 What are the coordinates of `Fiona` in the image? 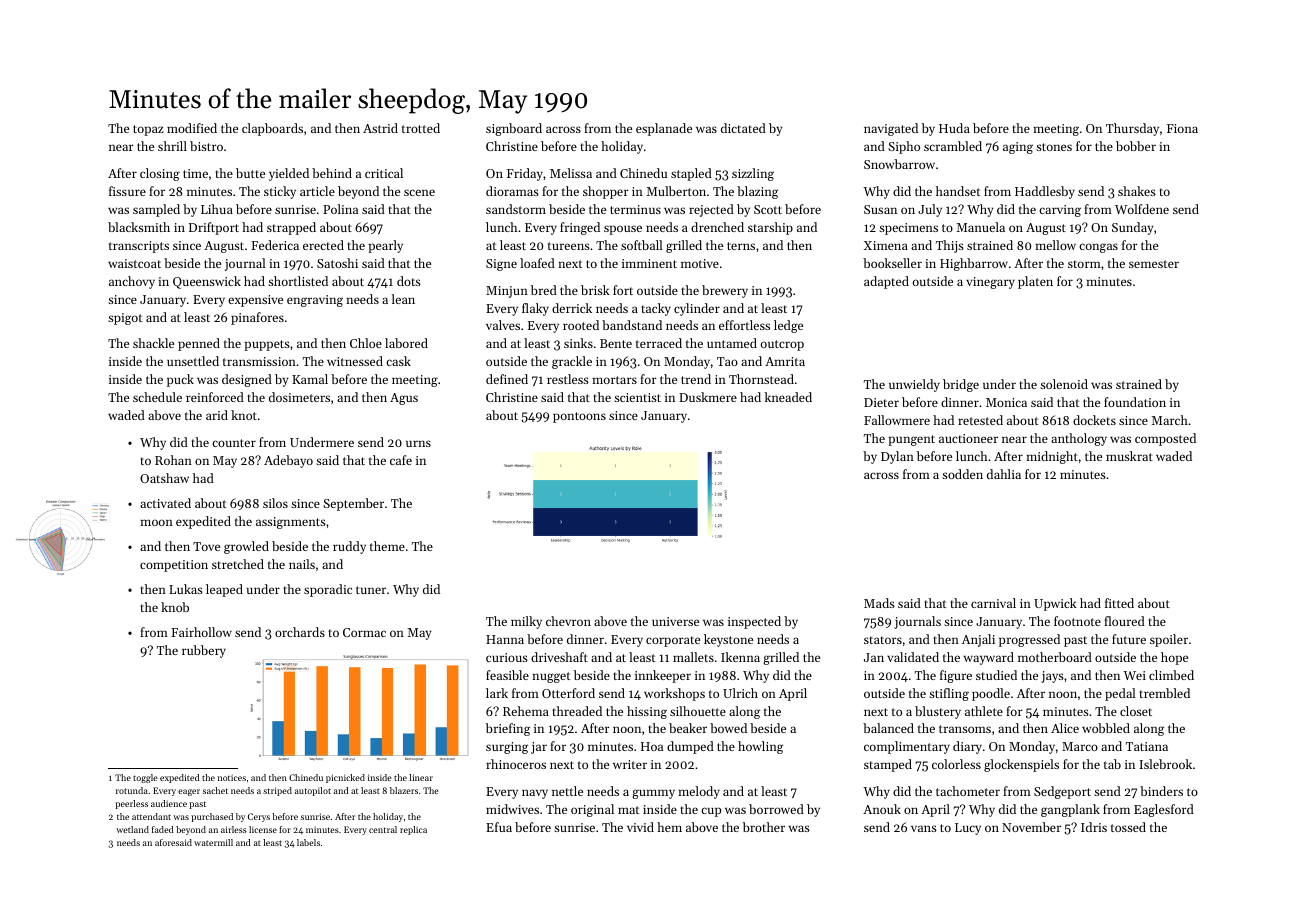 It's located at (1182, 128).
